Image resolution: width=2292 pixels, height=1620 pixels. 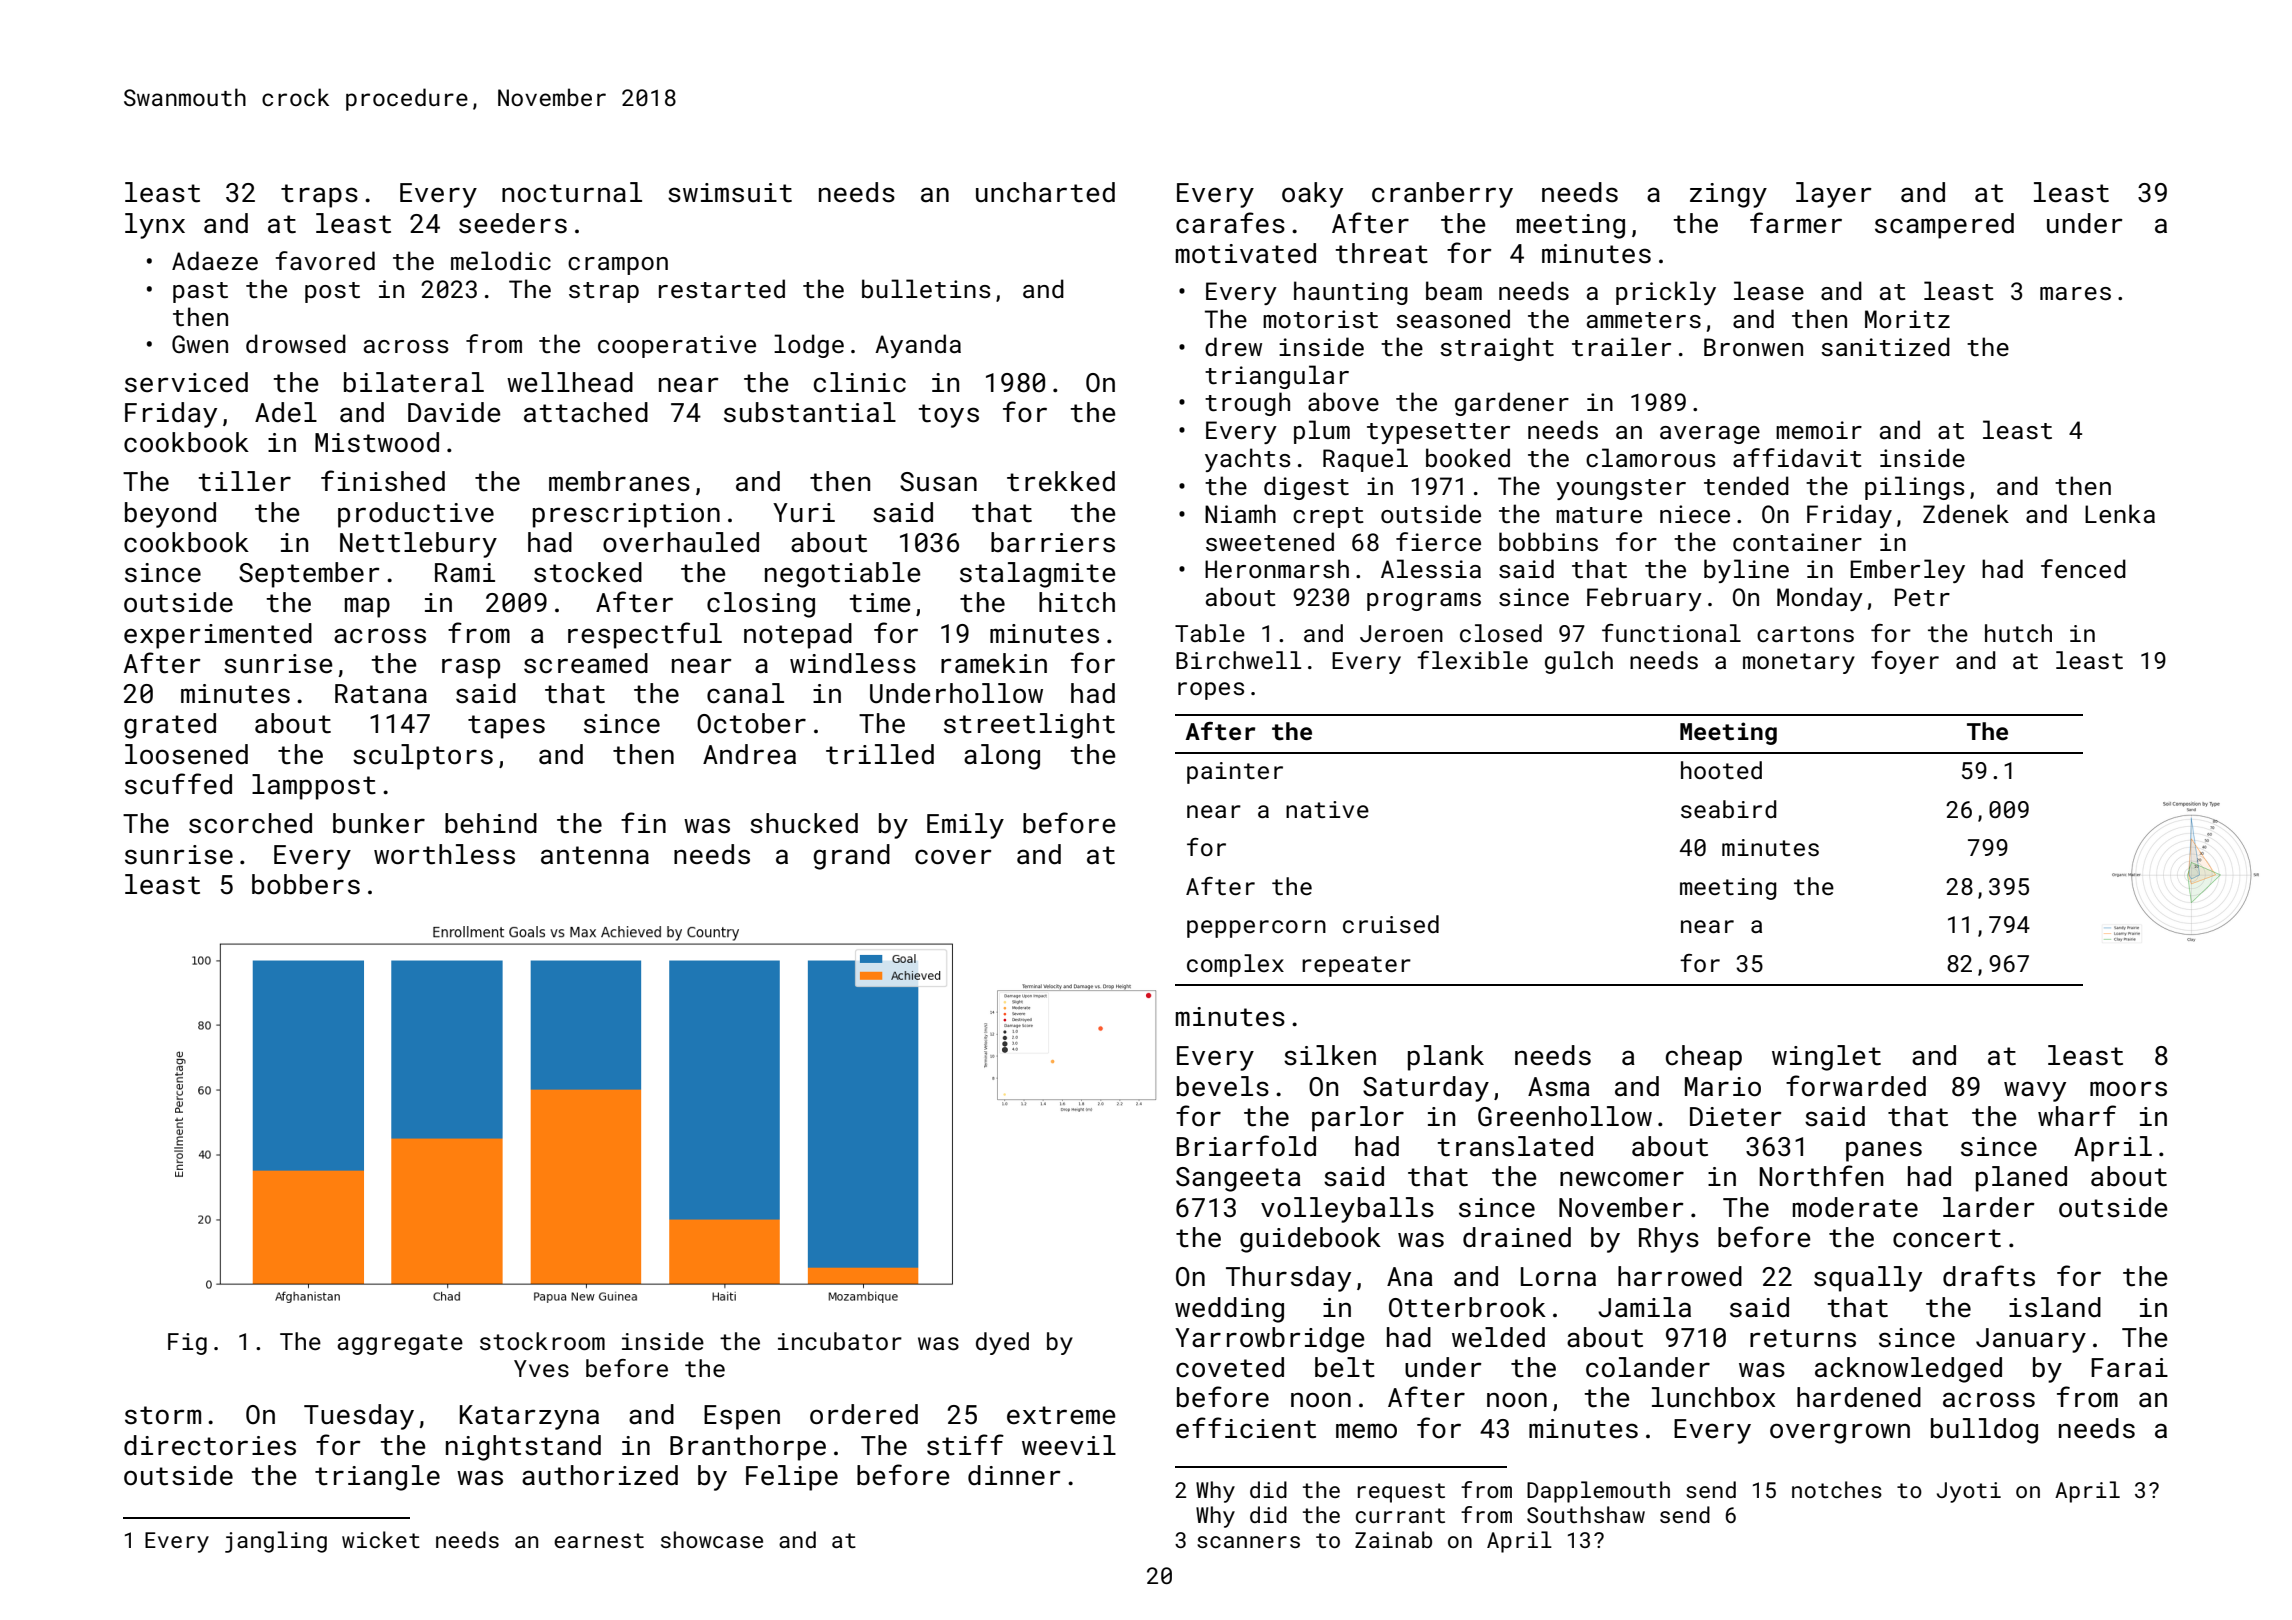 What do you see at coordinates (1695, 514) in the screenshot?
I see `niece` at bounding box center [1695, 514].
